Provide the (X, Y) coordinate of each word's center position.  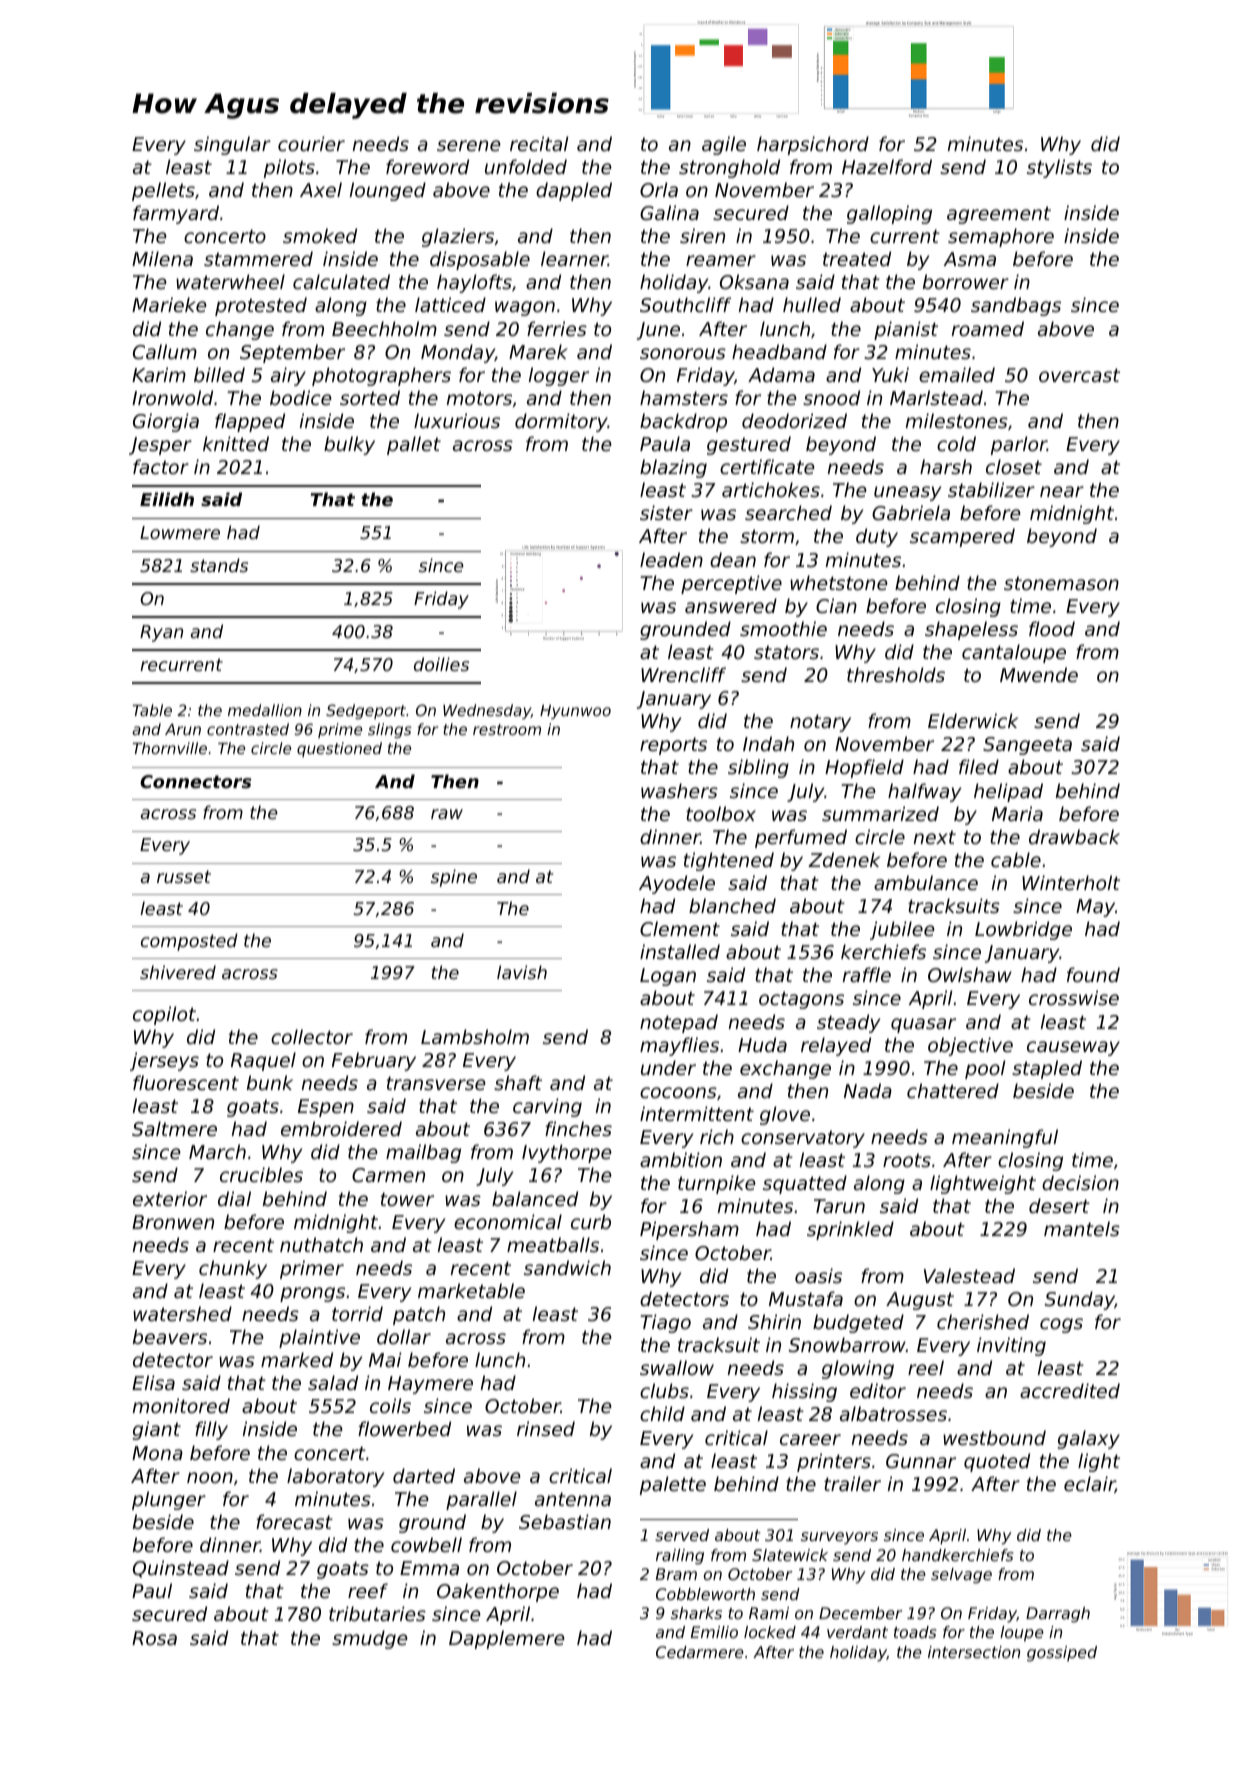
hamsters (684, 397)
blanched (732, 905)
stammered (258, 258)
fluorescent (186, 1082)
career (810, 1439)
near (1062, 491)
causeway (1073, 1048)
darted (424, 1475)
